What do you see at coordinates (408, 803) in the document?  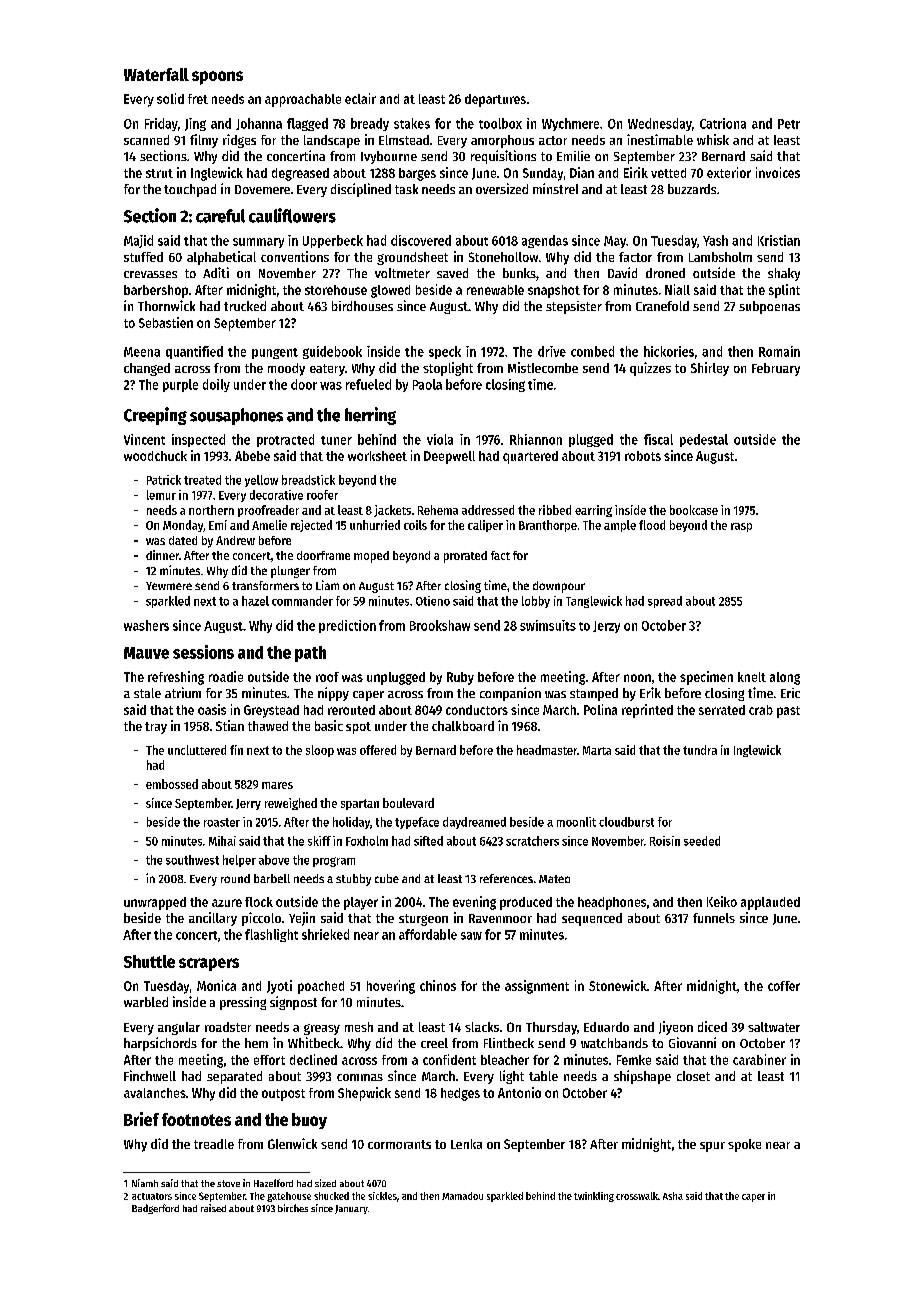 I see `boulevard` at bounding box center [408, 803].
